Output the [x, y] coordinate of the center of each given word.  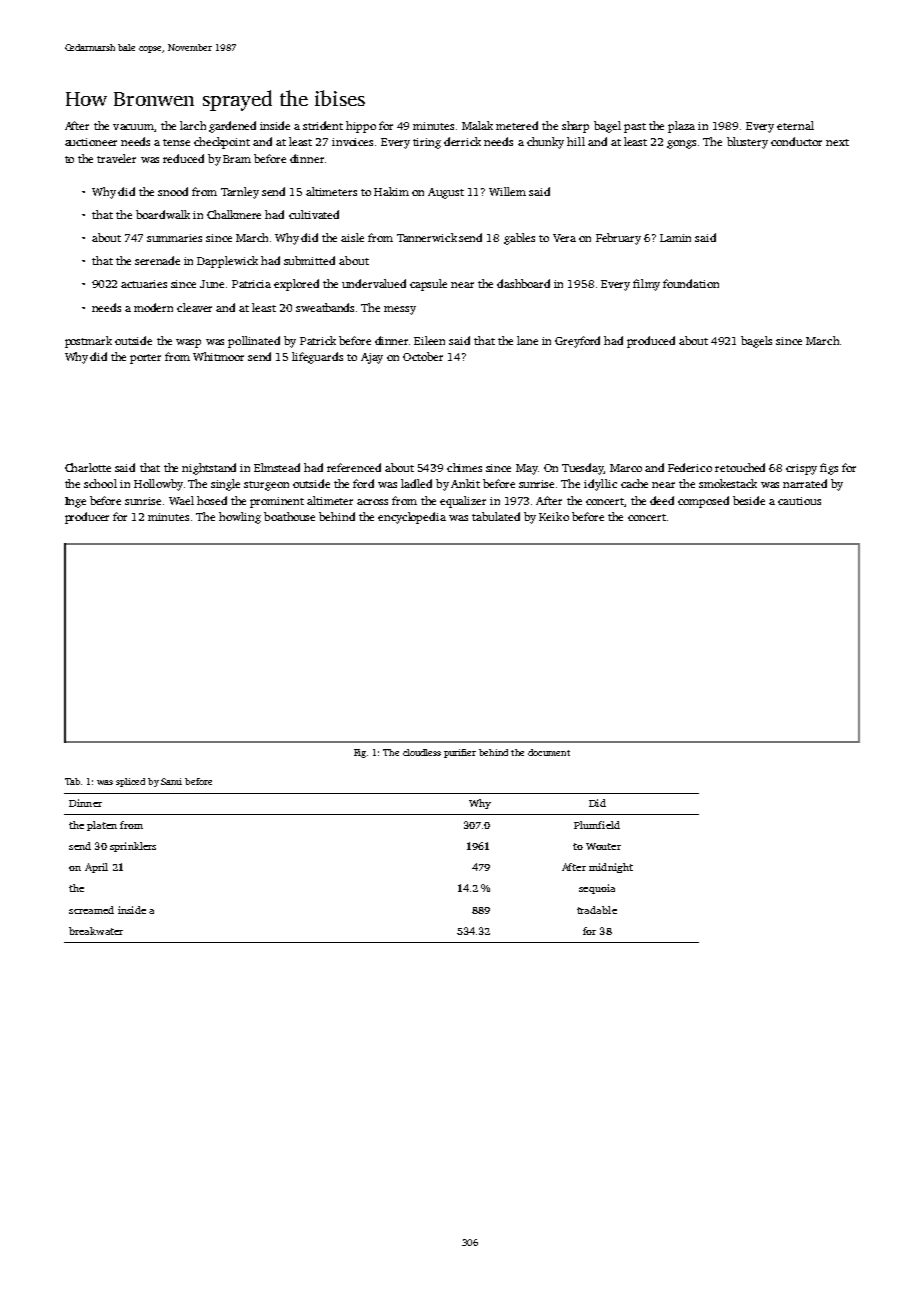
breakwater [96, 931]
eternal [795, 125]
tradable [597, 910]
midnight [611, 868]
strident [323, 125]
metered [517, 125]
